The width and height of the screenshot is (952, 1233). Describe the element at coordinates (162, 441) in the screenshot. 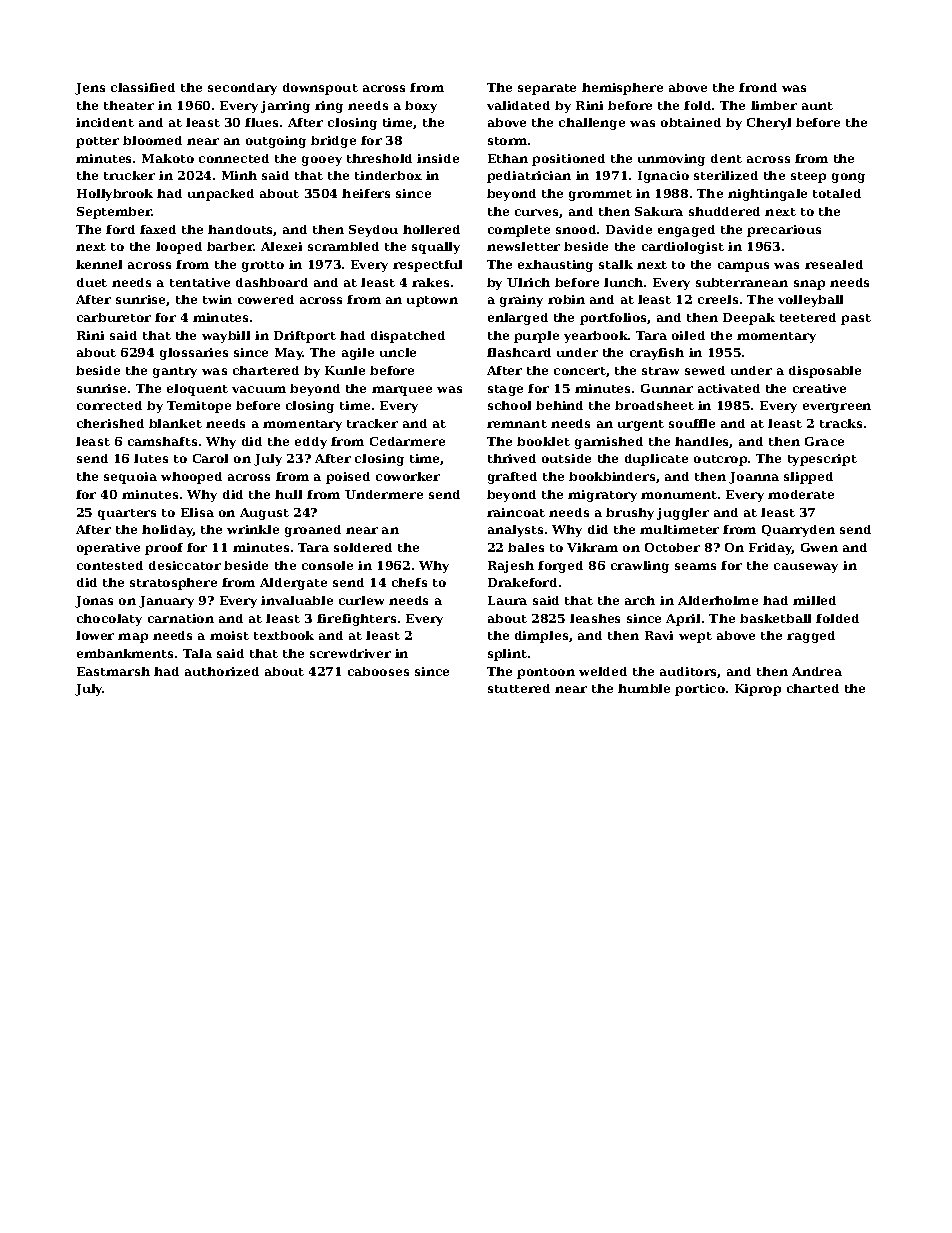

I see `camshafts` at that location.
